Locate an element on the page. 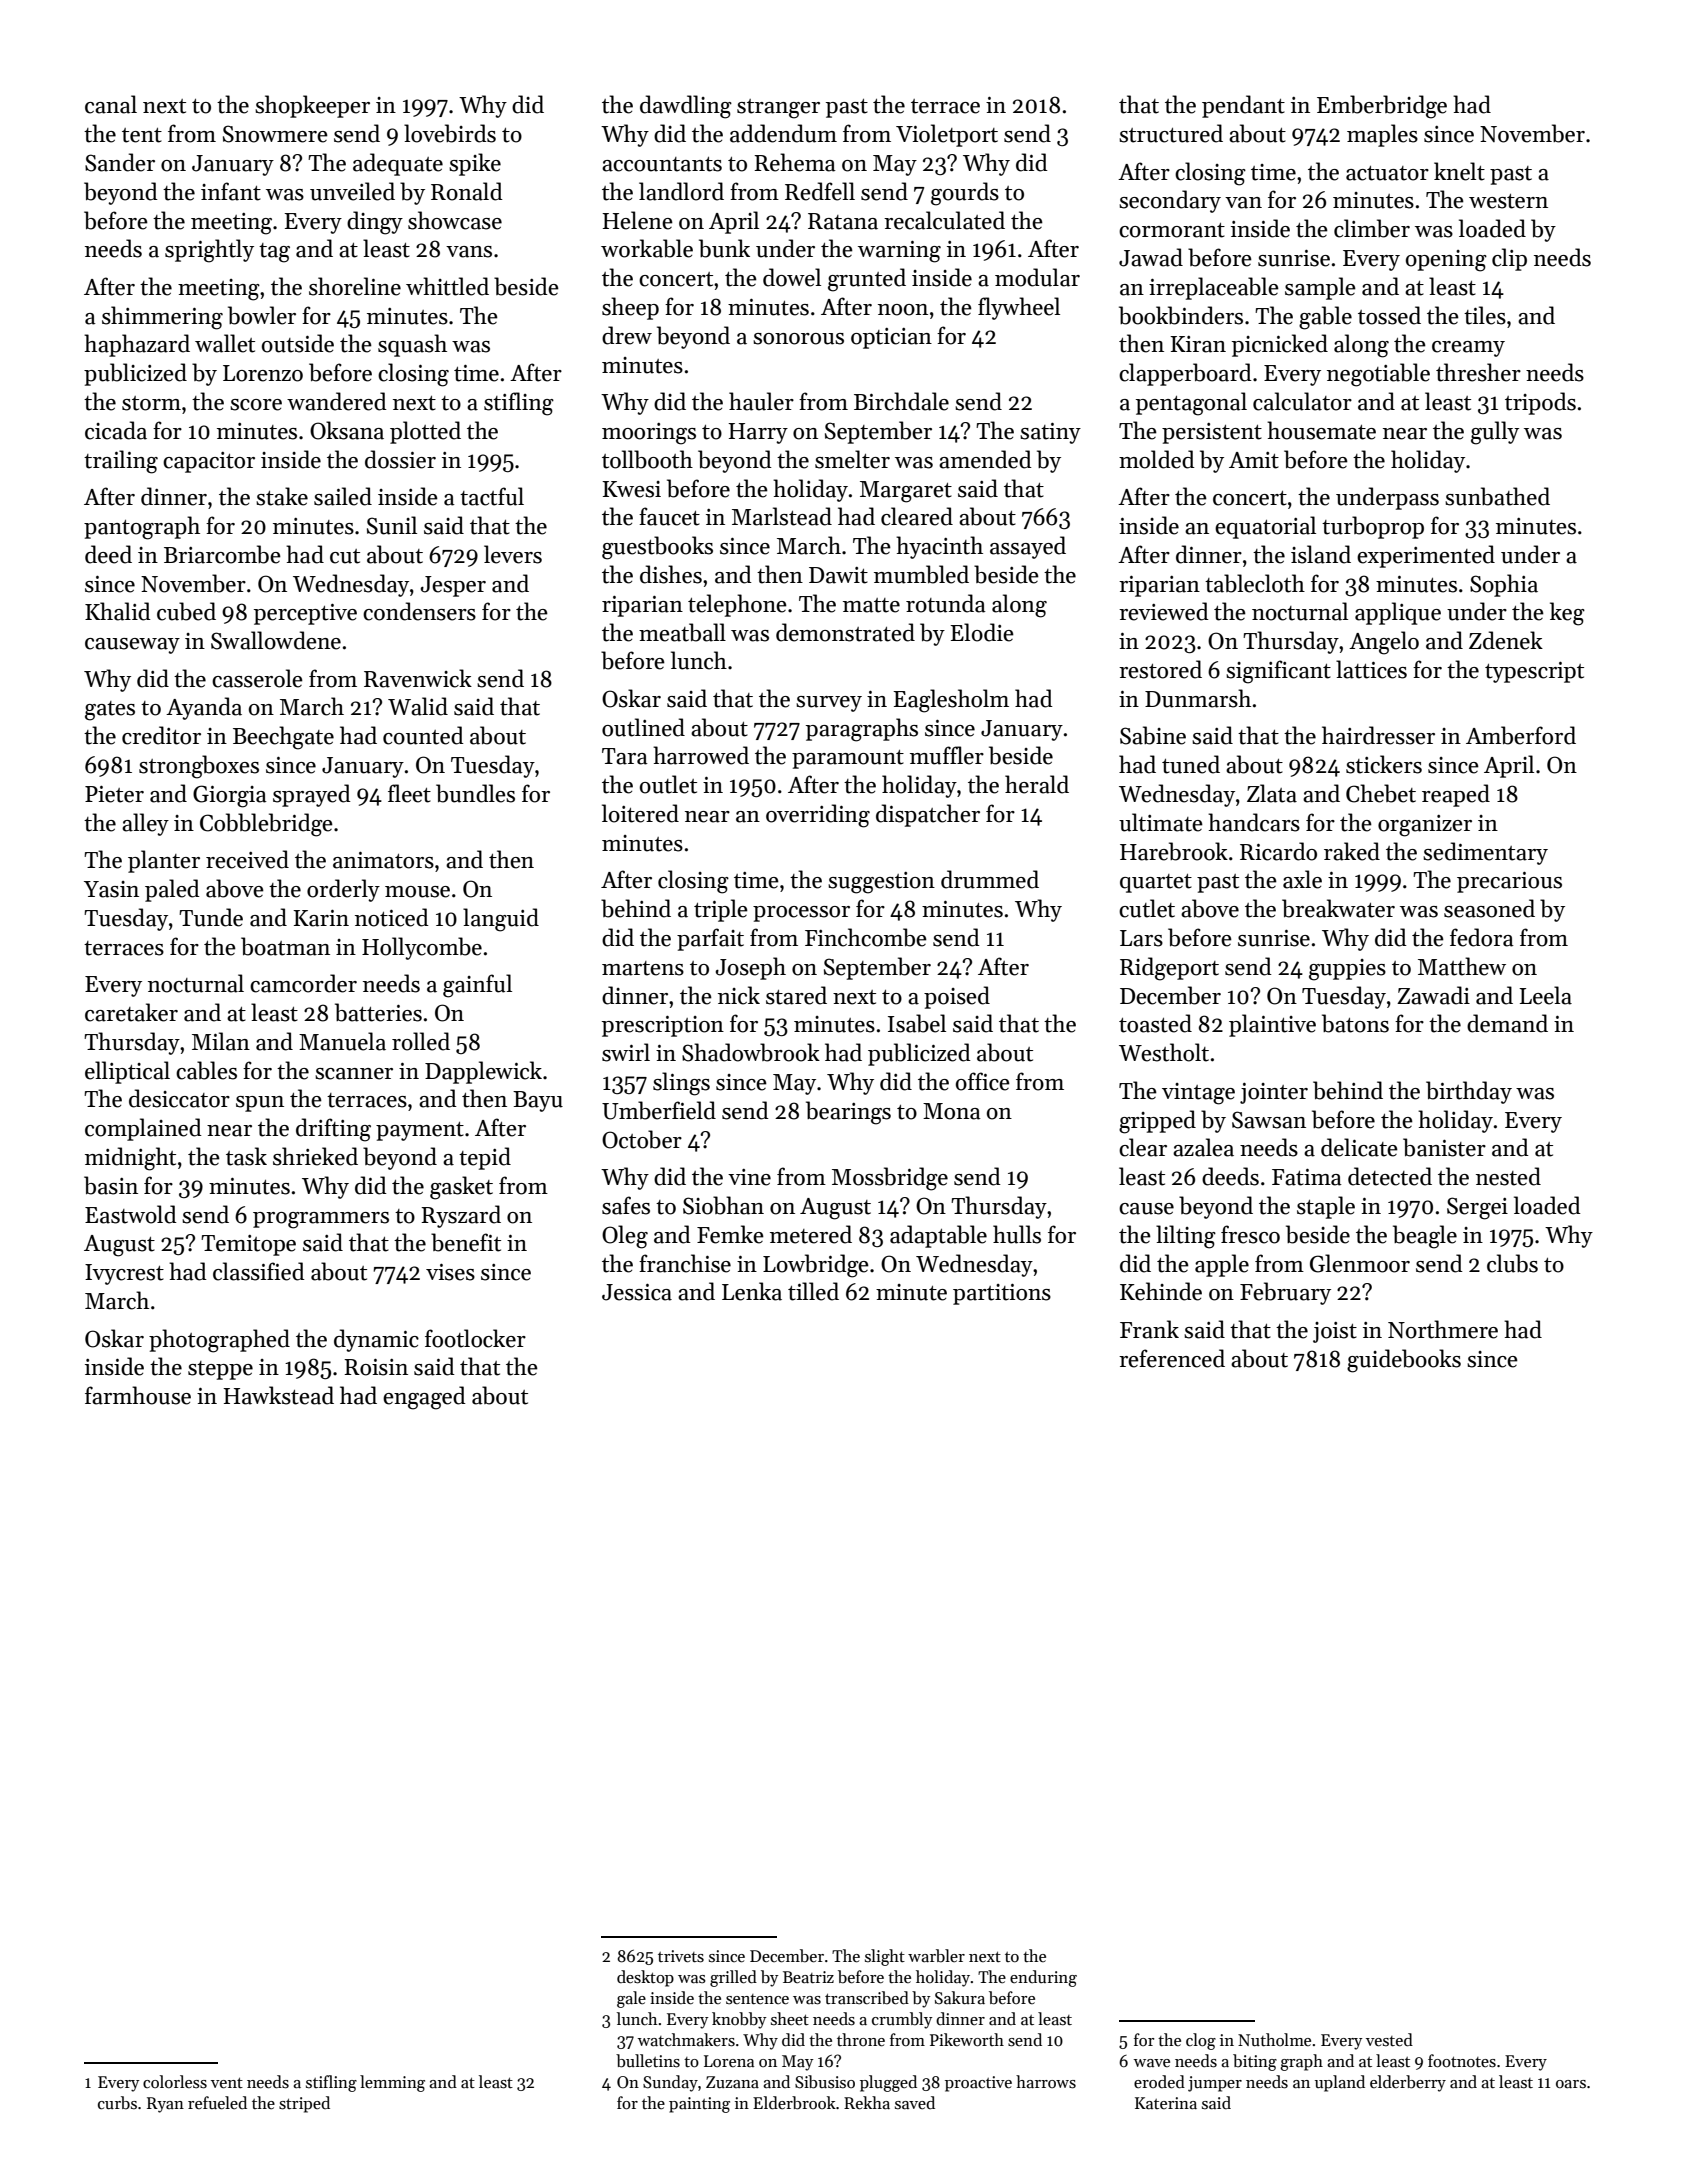 The height and width of the page is (2178, 1683). referenced is located at coordinates (1172, 1358).
